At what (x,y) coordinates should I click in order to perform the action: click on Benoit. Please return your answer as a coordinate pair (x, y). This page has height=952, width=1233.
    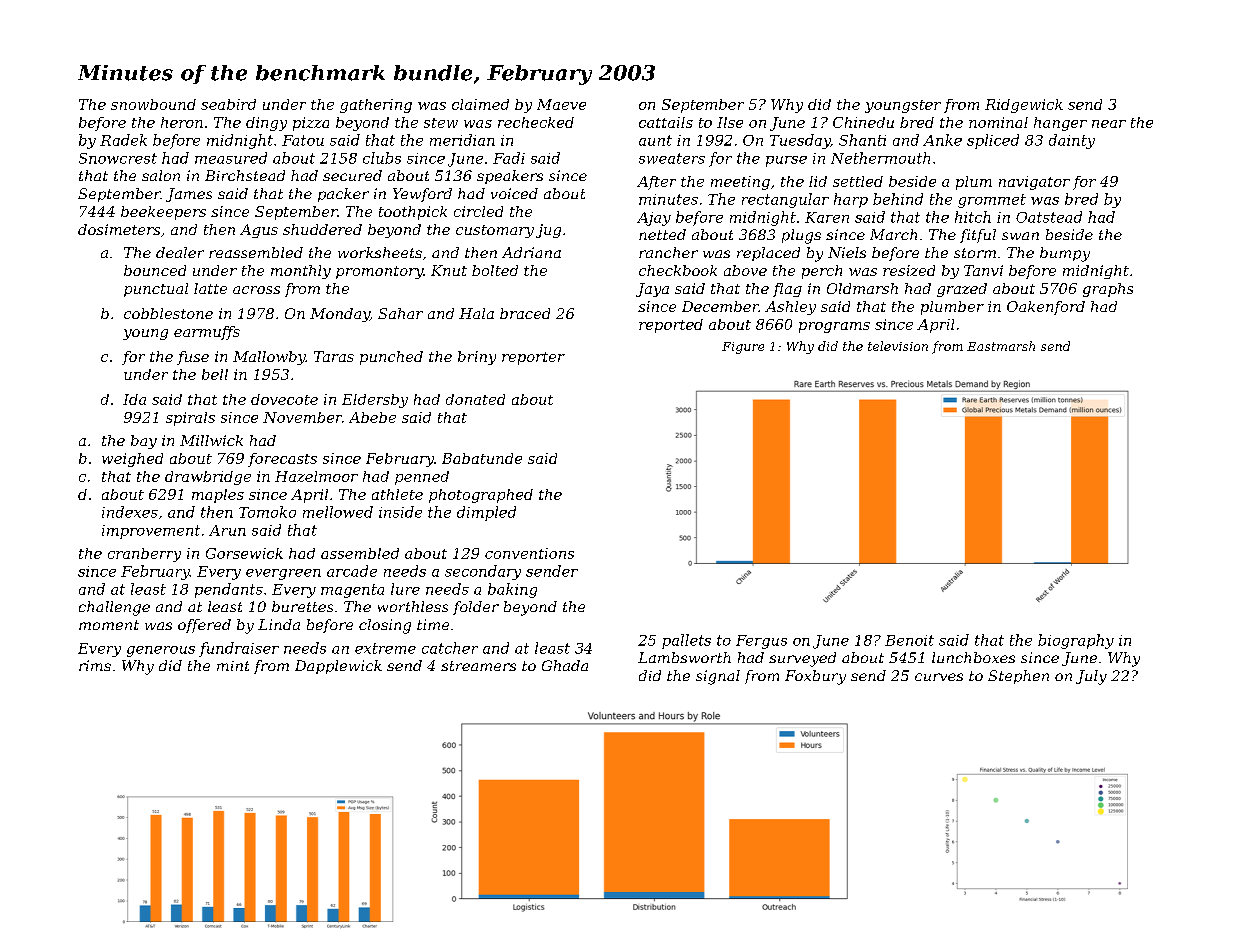
    Looking at the image, I should click on (909, 640).
